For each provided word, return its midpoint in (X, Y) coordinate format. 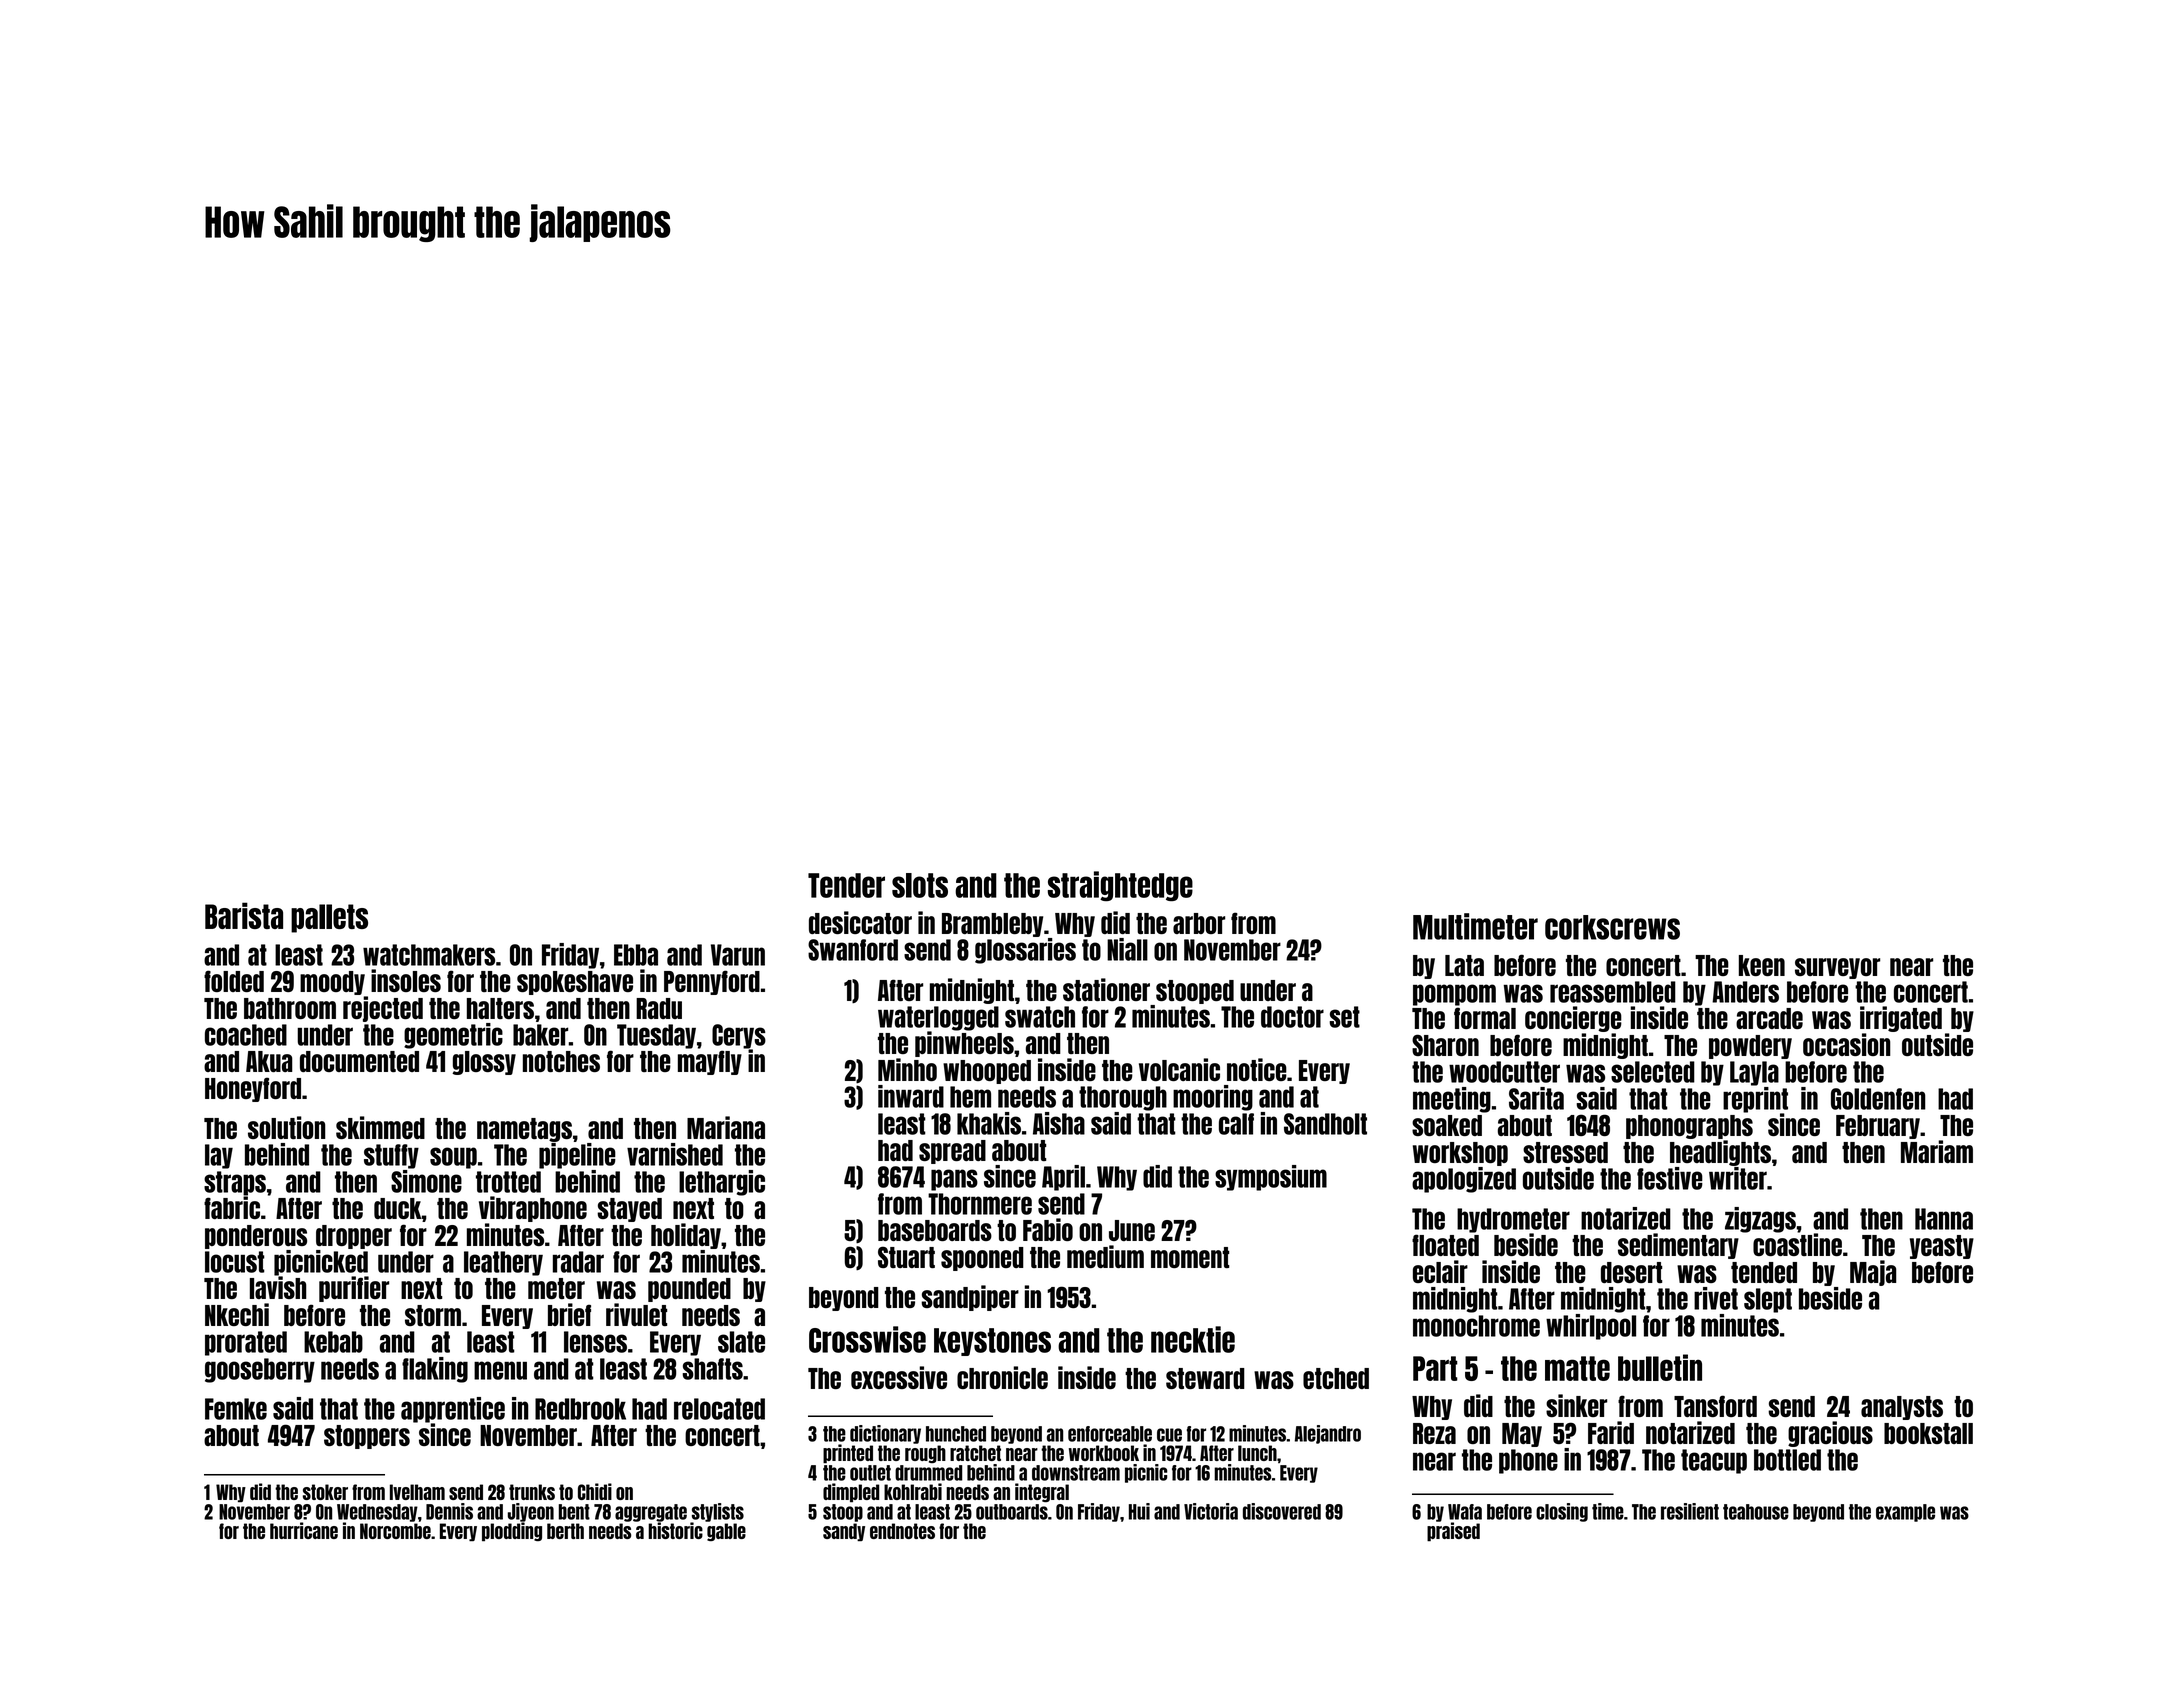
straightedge (1120, 886)
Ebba (636, 955)
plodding (512, 1532)
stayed (629, 1210)
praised (1453, 1532)
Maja (1873, 1273)
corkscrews (1612, 927)
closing (1562, 1512)
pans (954, 1180)
